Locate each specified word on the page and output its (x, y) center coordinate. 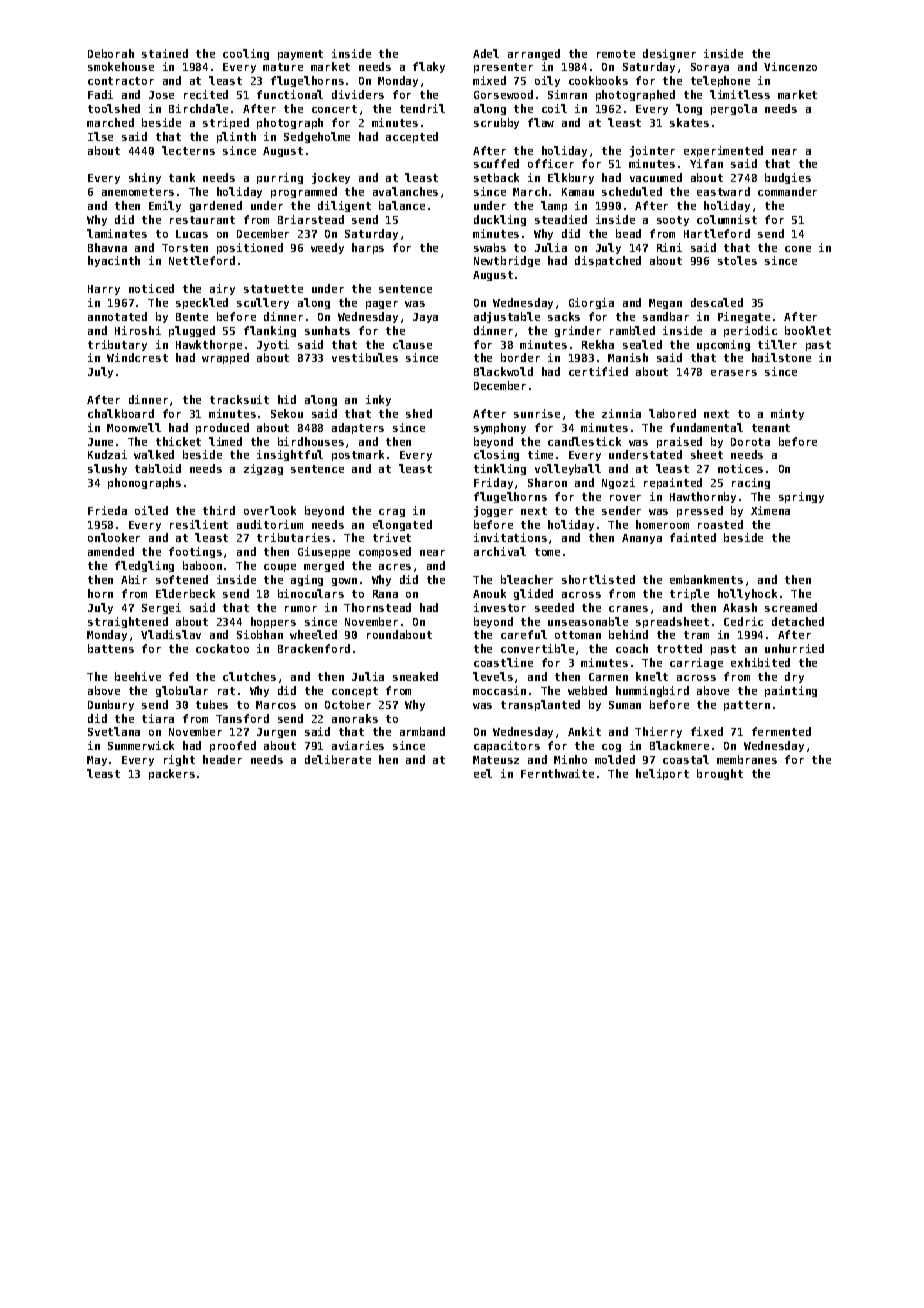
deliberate (338, 759)
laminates (117, 233)
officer (551, 163)
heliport (662, 774)
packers (172, 774)
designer (669, 54)
